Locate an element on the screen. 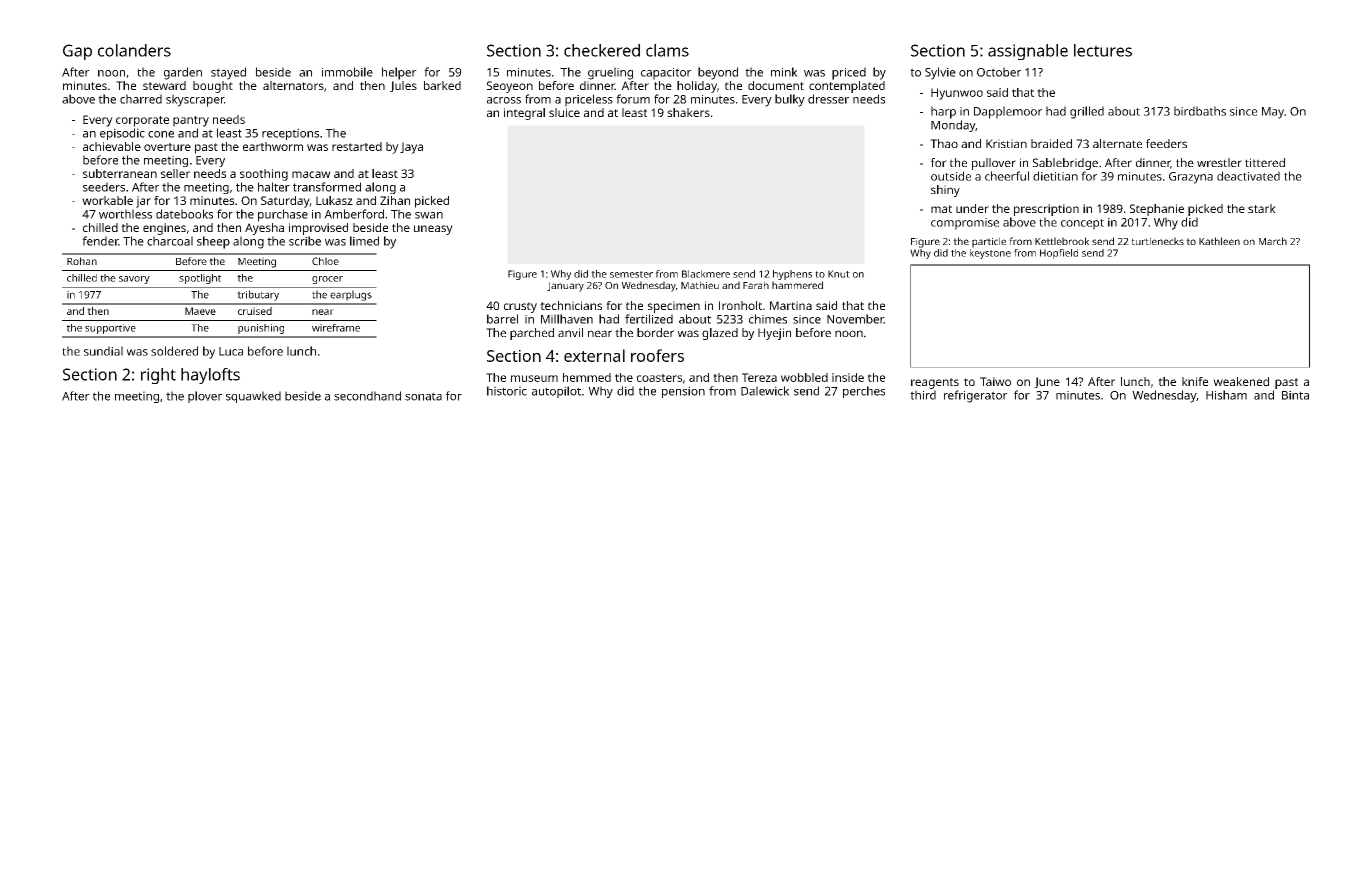 The height and width of the screenshot is (887, 1372). Hyunwoo is located at coordinates (957, 94).
